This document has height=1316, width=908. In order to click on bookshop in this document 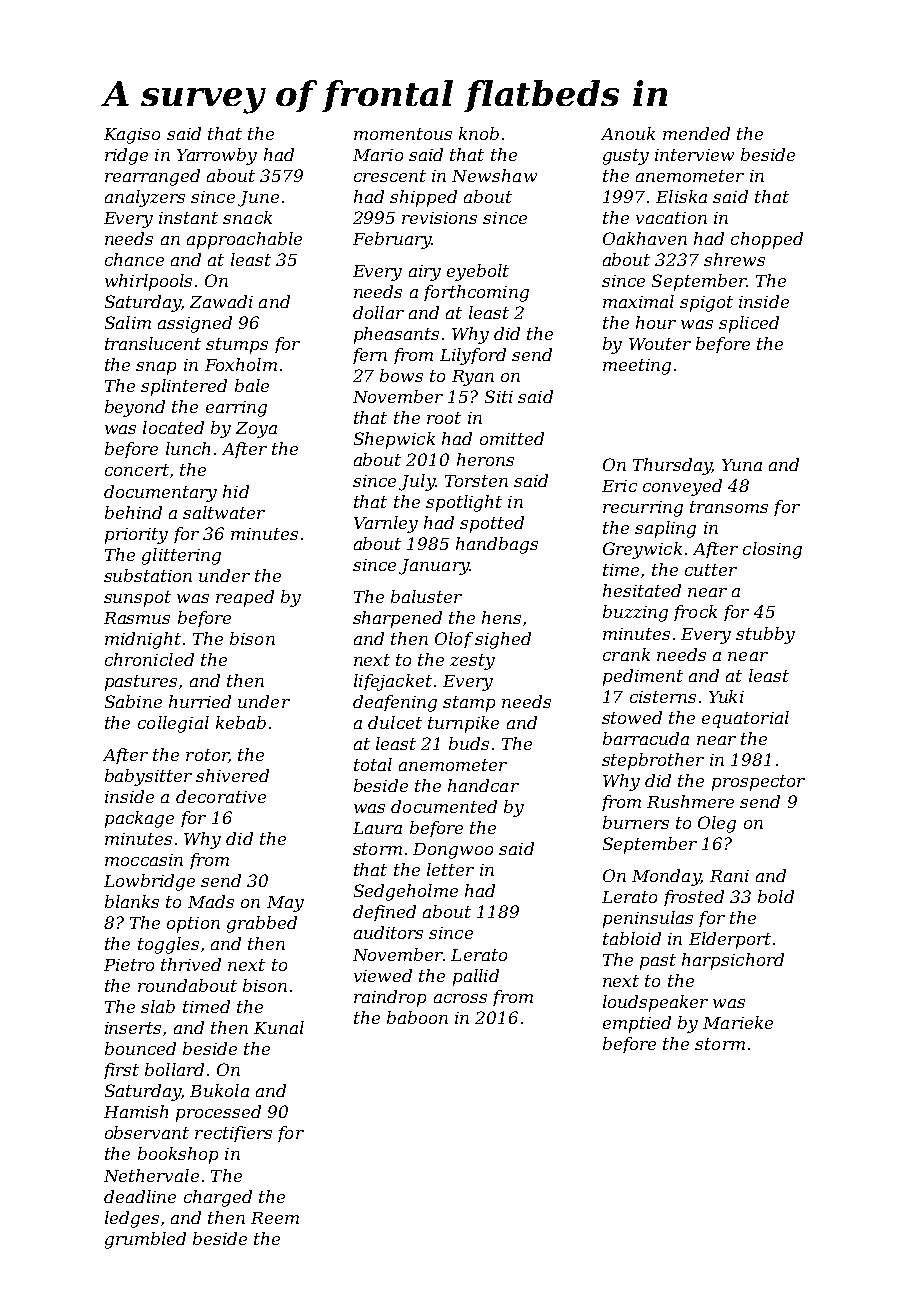, I will do `click(178, 1155)`.
